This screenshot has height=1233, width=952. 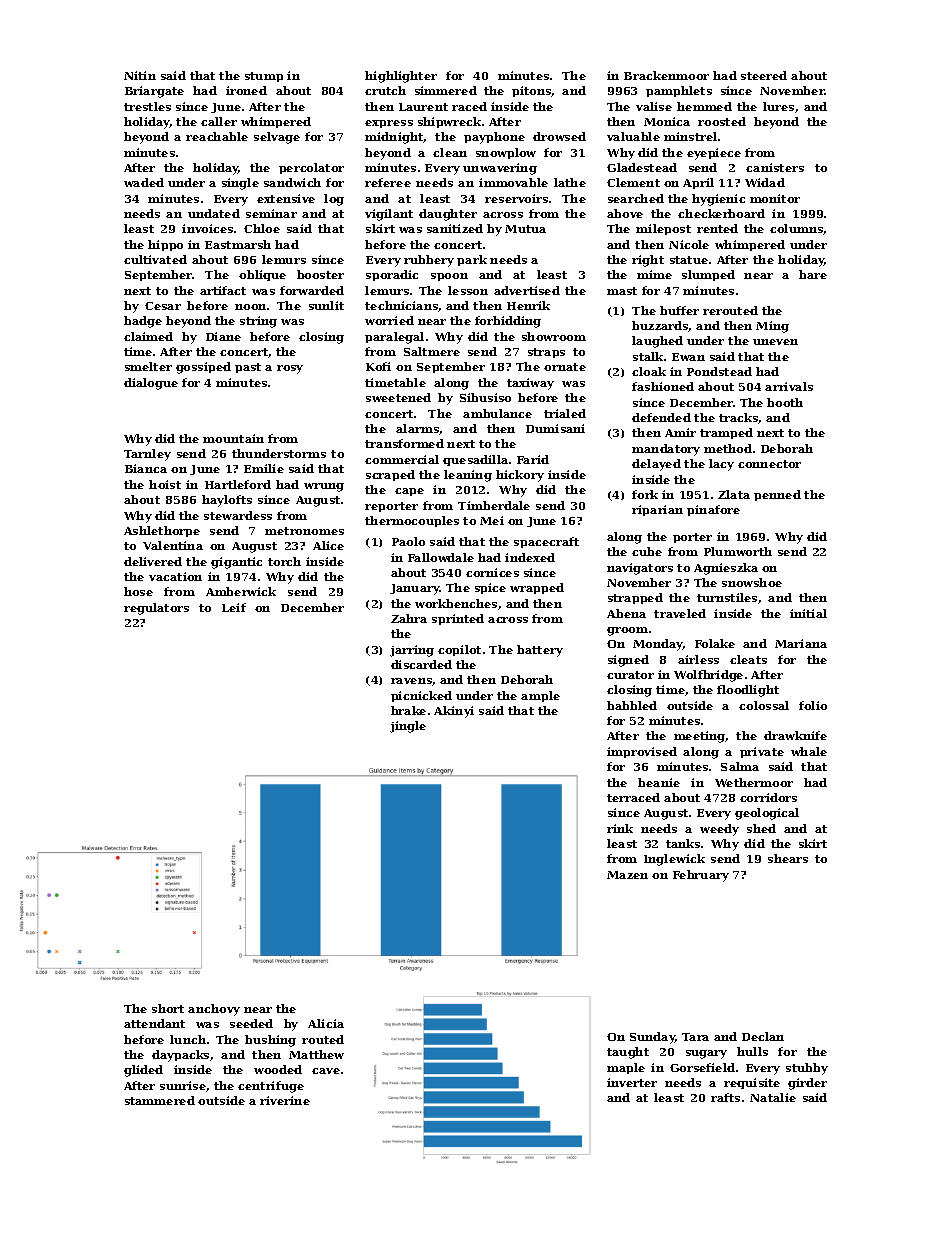 What do you see at coordinates (679, 310) in the screenshot?
I see `buffer` at bounding box center [679, 310].
